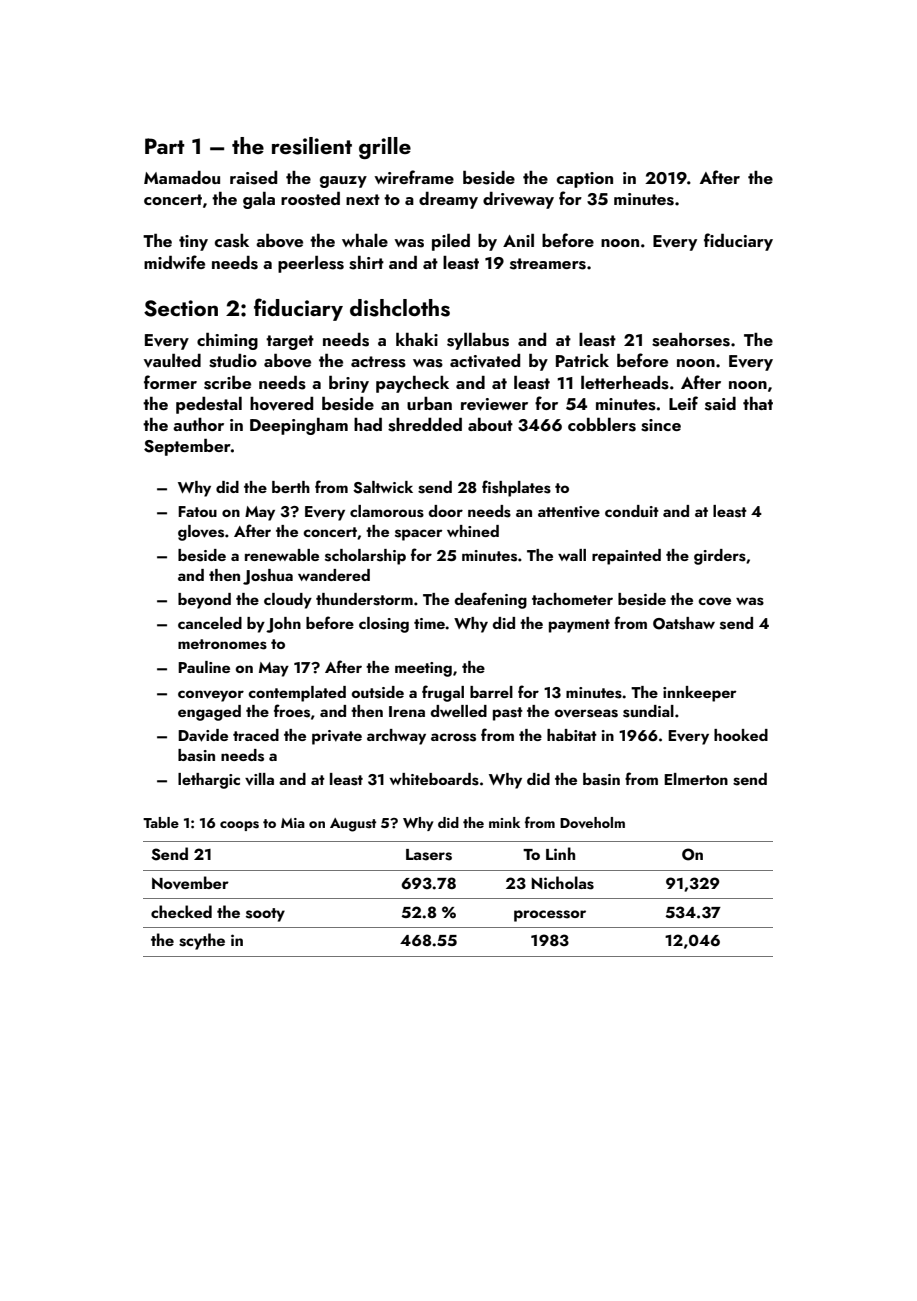  Describe the element at coordinates (187, 447) in the screenshot. I see `September` at that location.
